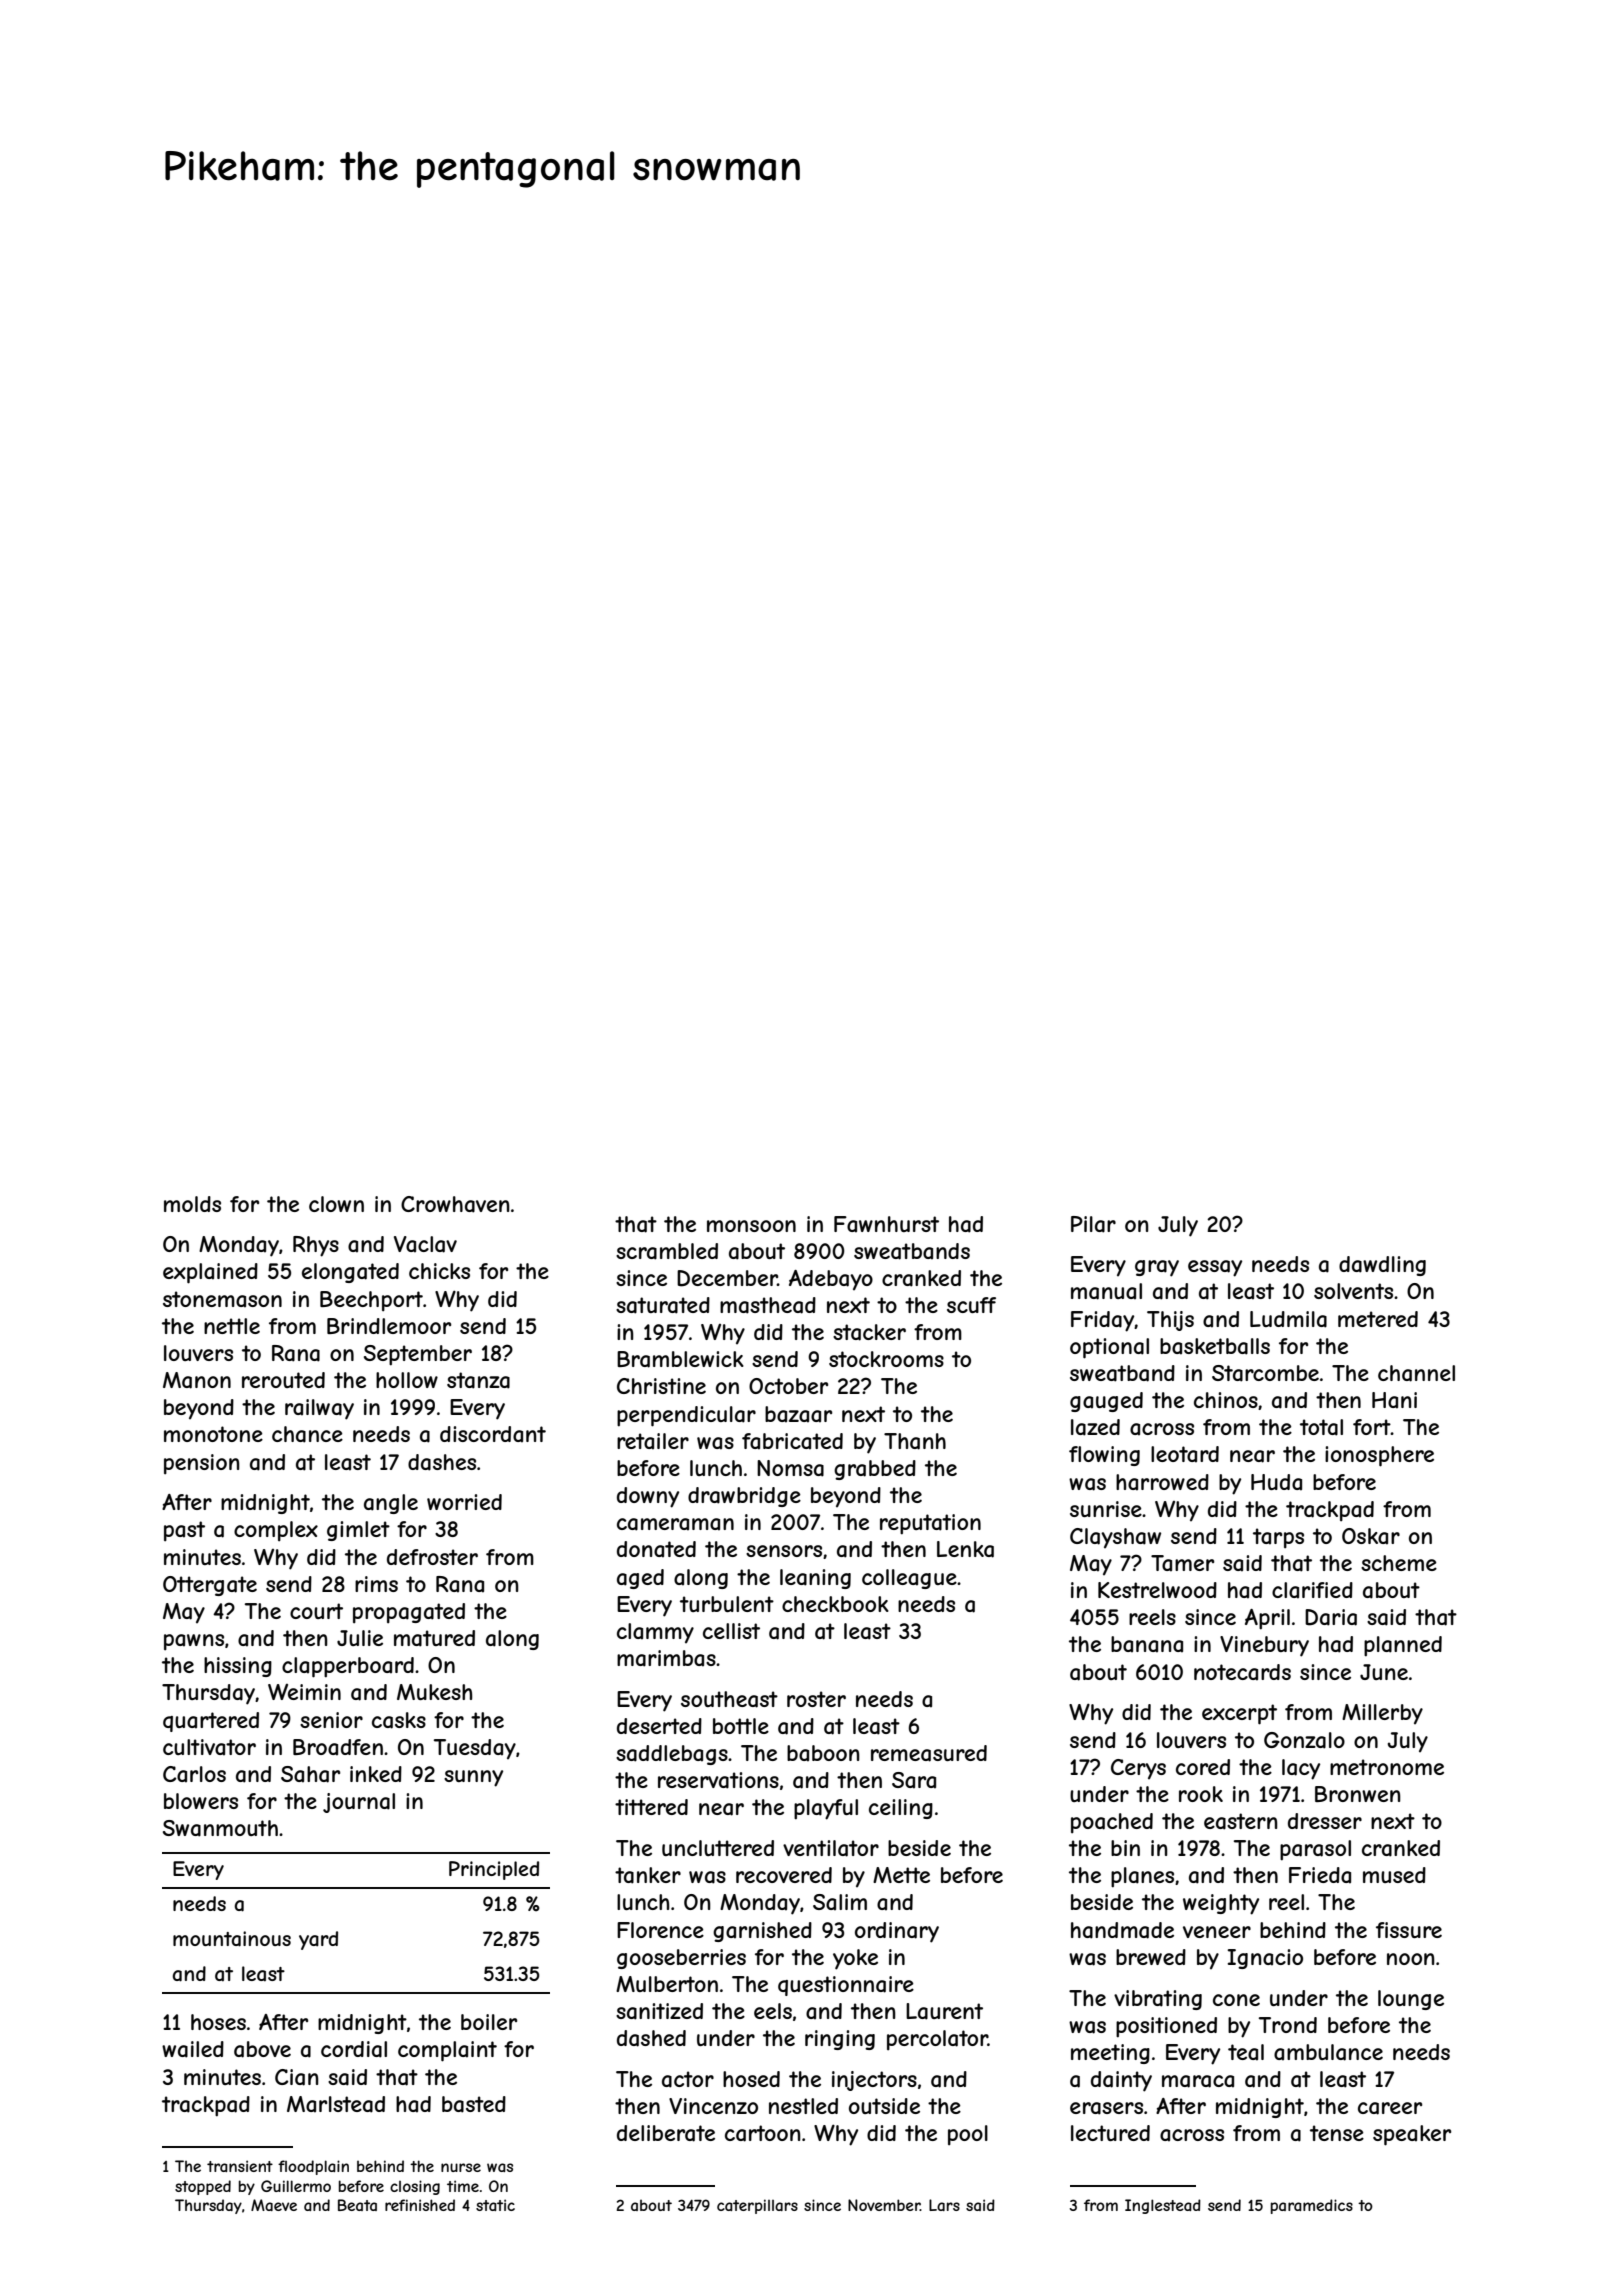 The height and width of the page is (2292, 1620). I want to click on wailed, so click(193, 2049).
